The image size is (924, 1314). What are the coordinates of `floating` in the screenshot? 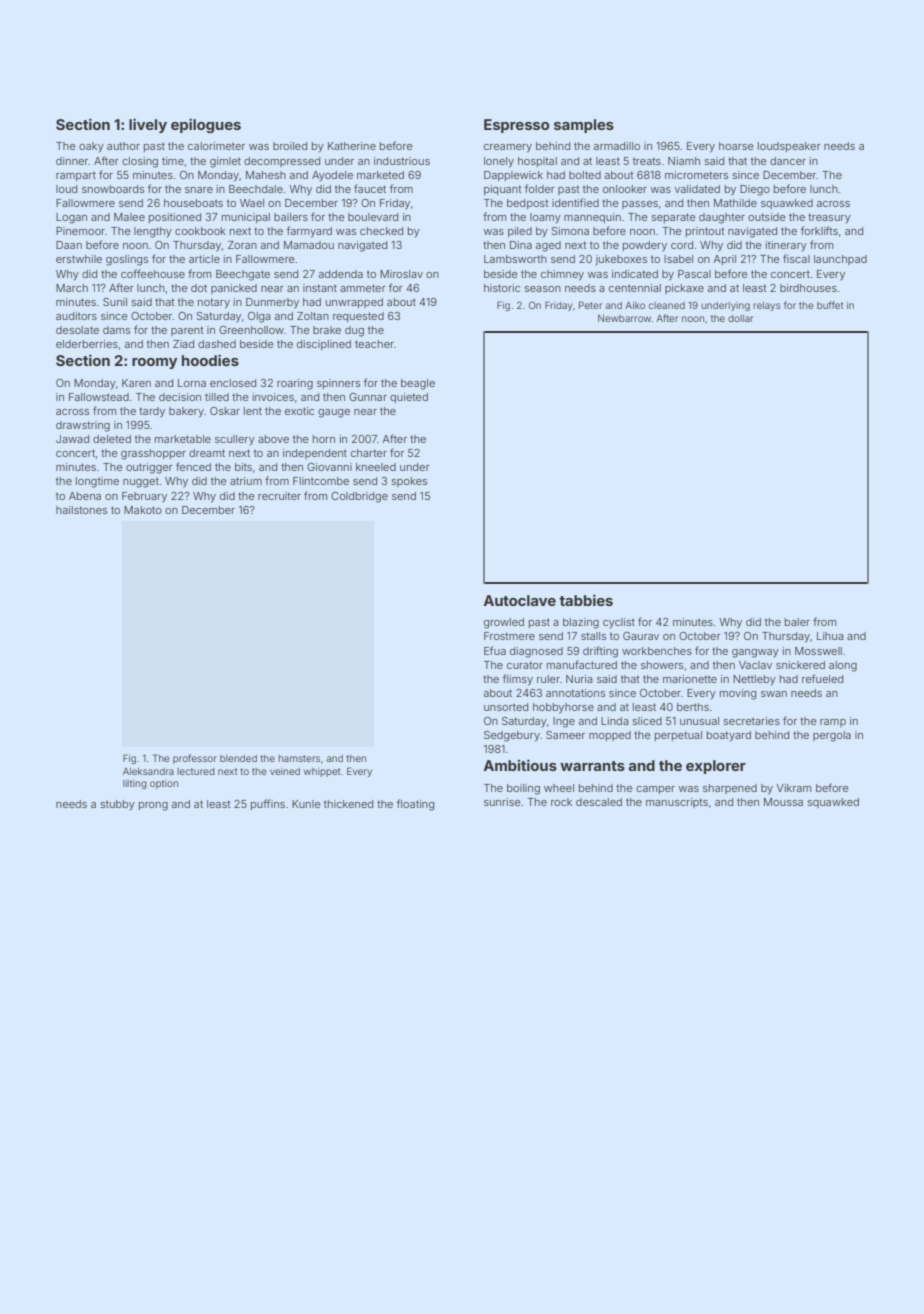 It's located at (415, 805).
